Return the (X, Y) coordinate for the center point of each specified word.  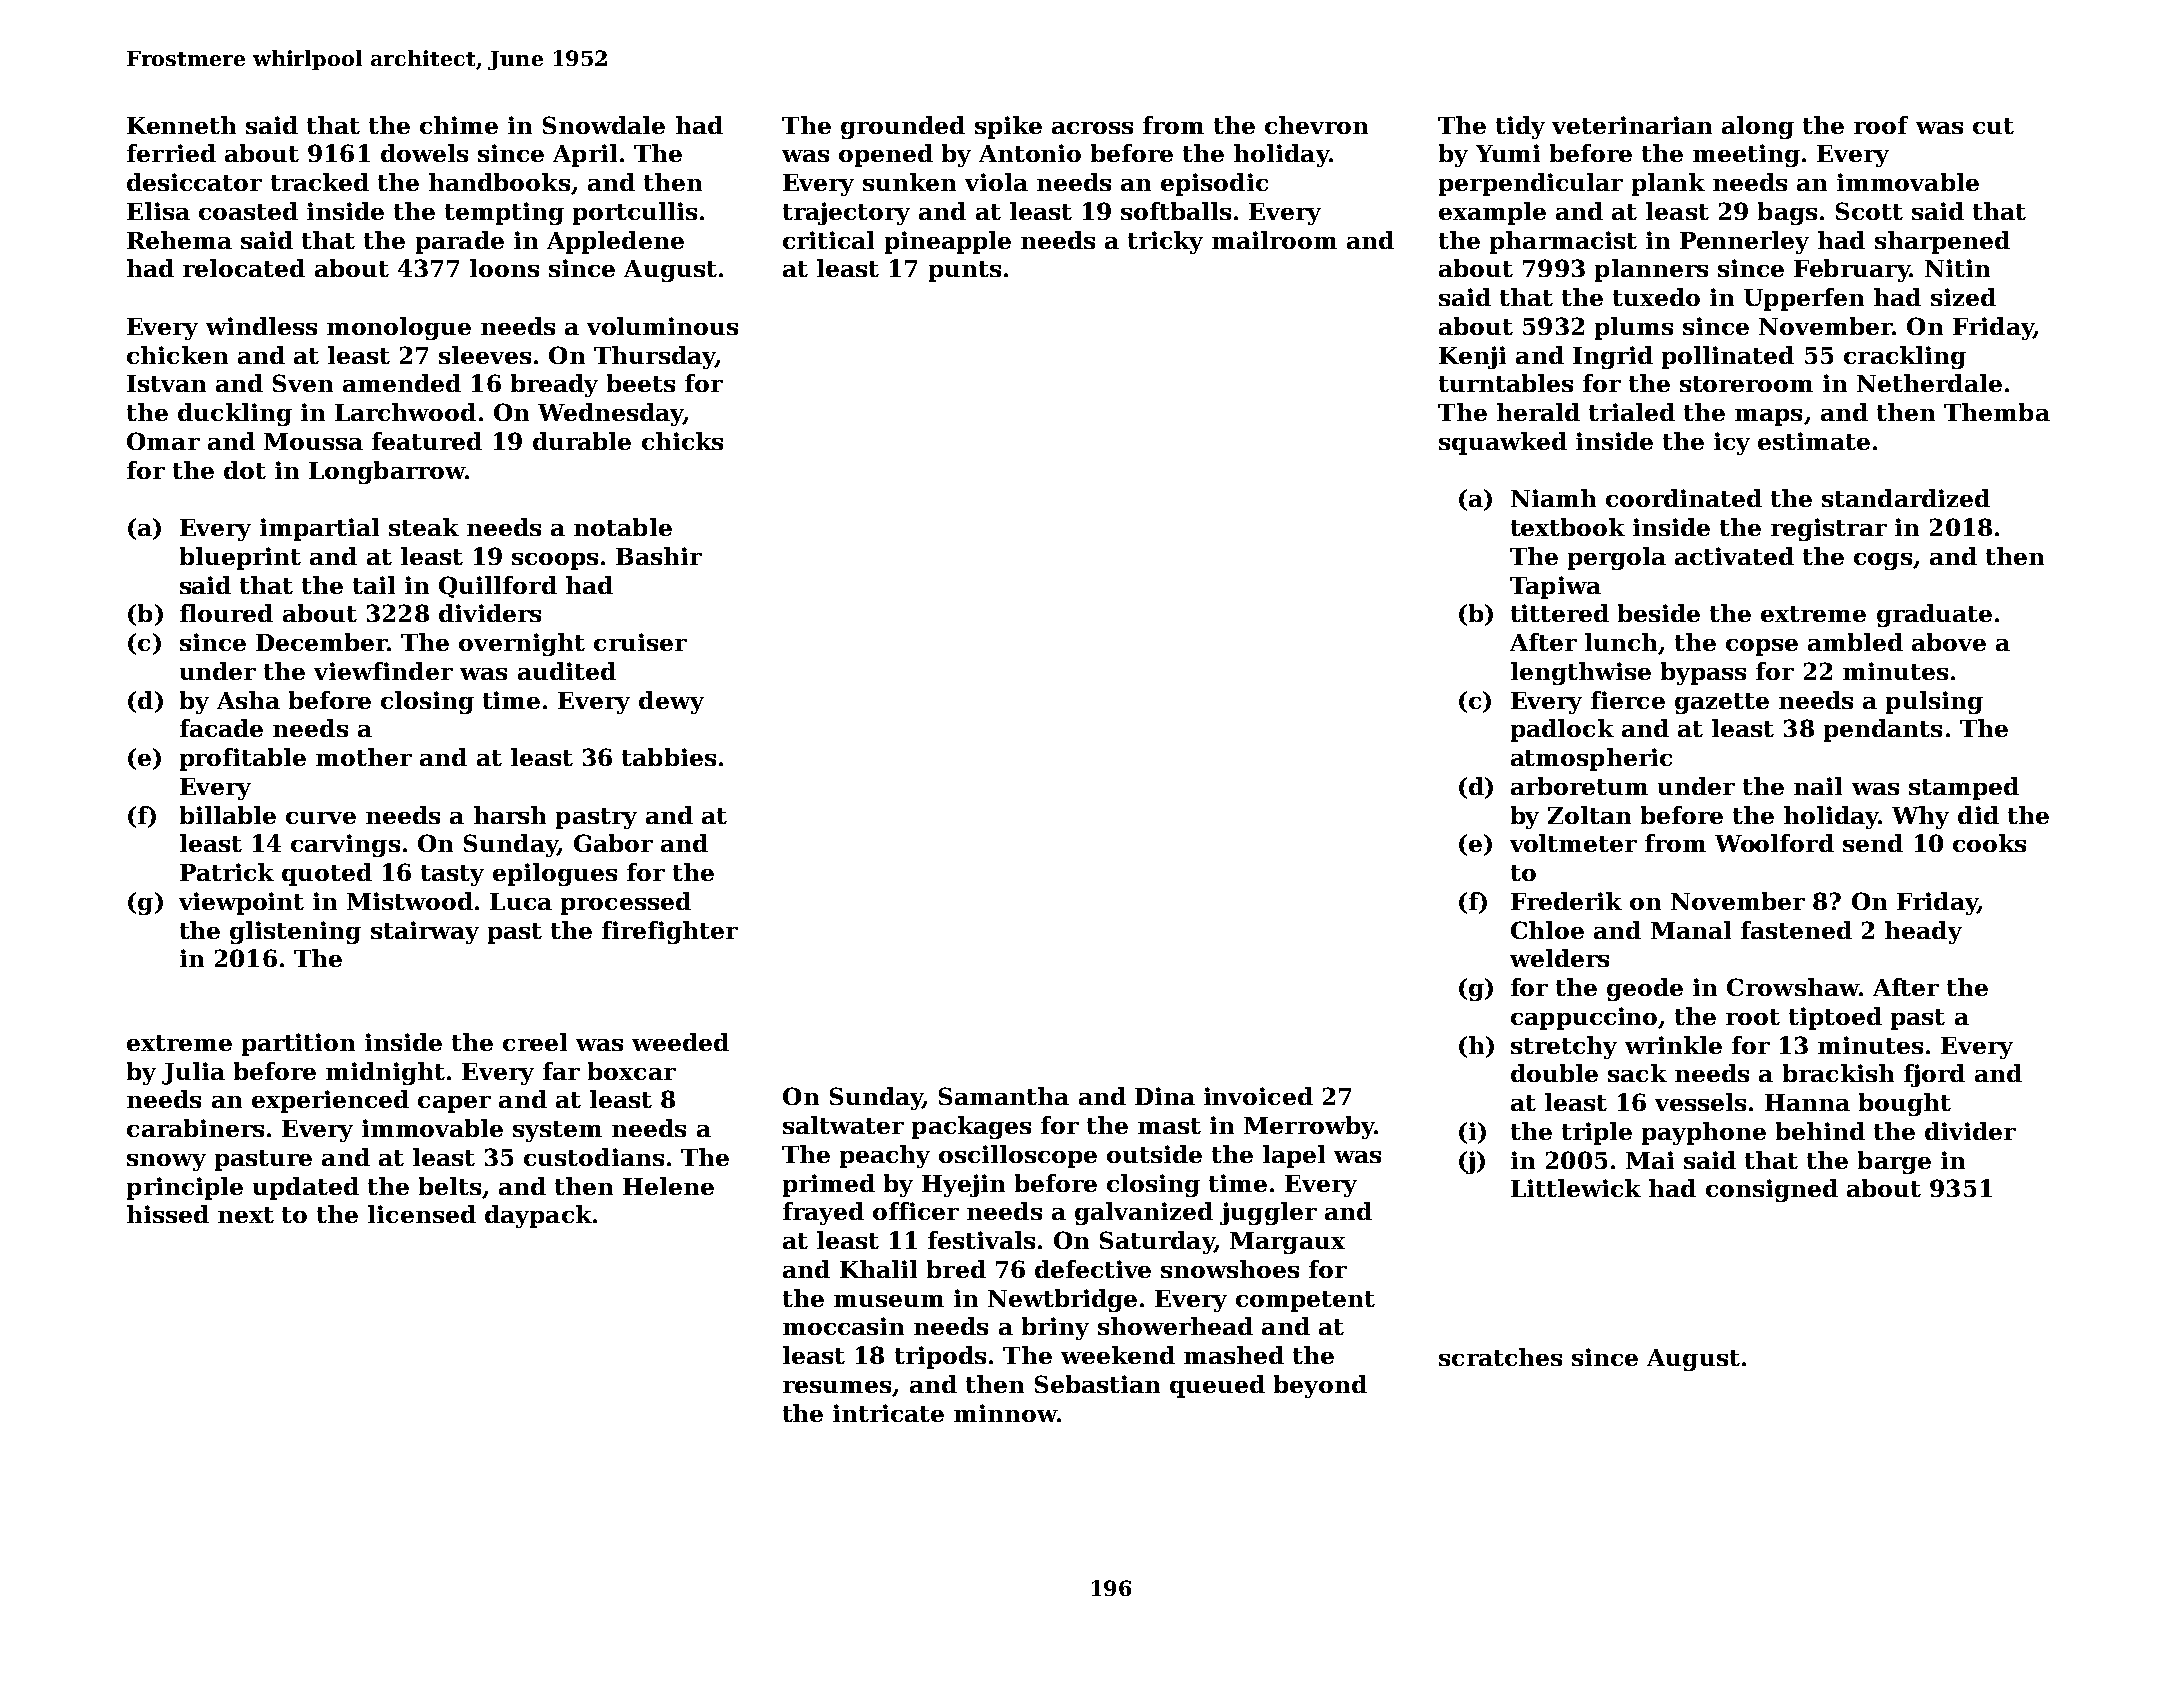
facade (221, 728)
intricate (888, 1413)
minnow (1005, 1413)
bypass (1703, 673)
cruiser (640, 642)
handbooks (499, 182)
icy (1732, 443)
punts (965, 271)
